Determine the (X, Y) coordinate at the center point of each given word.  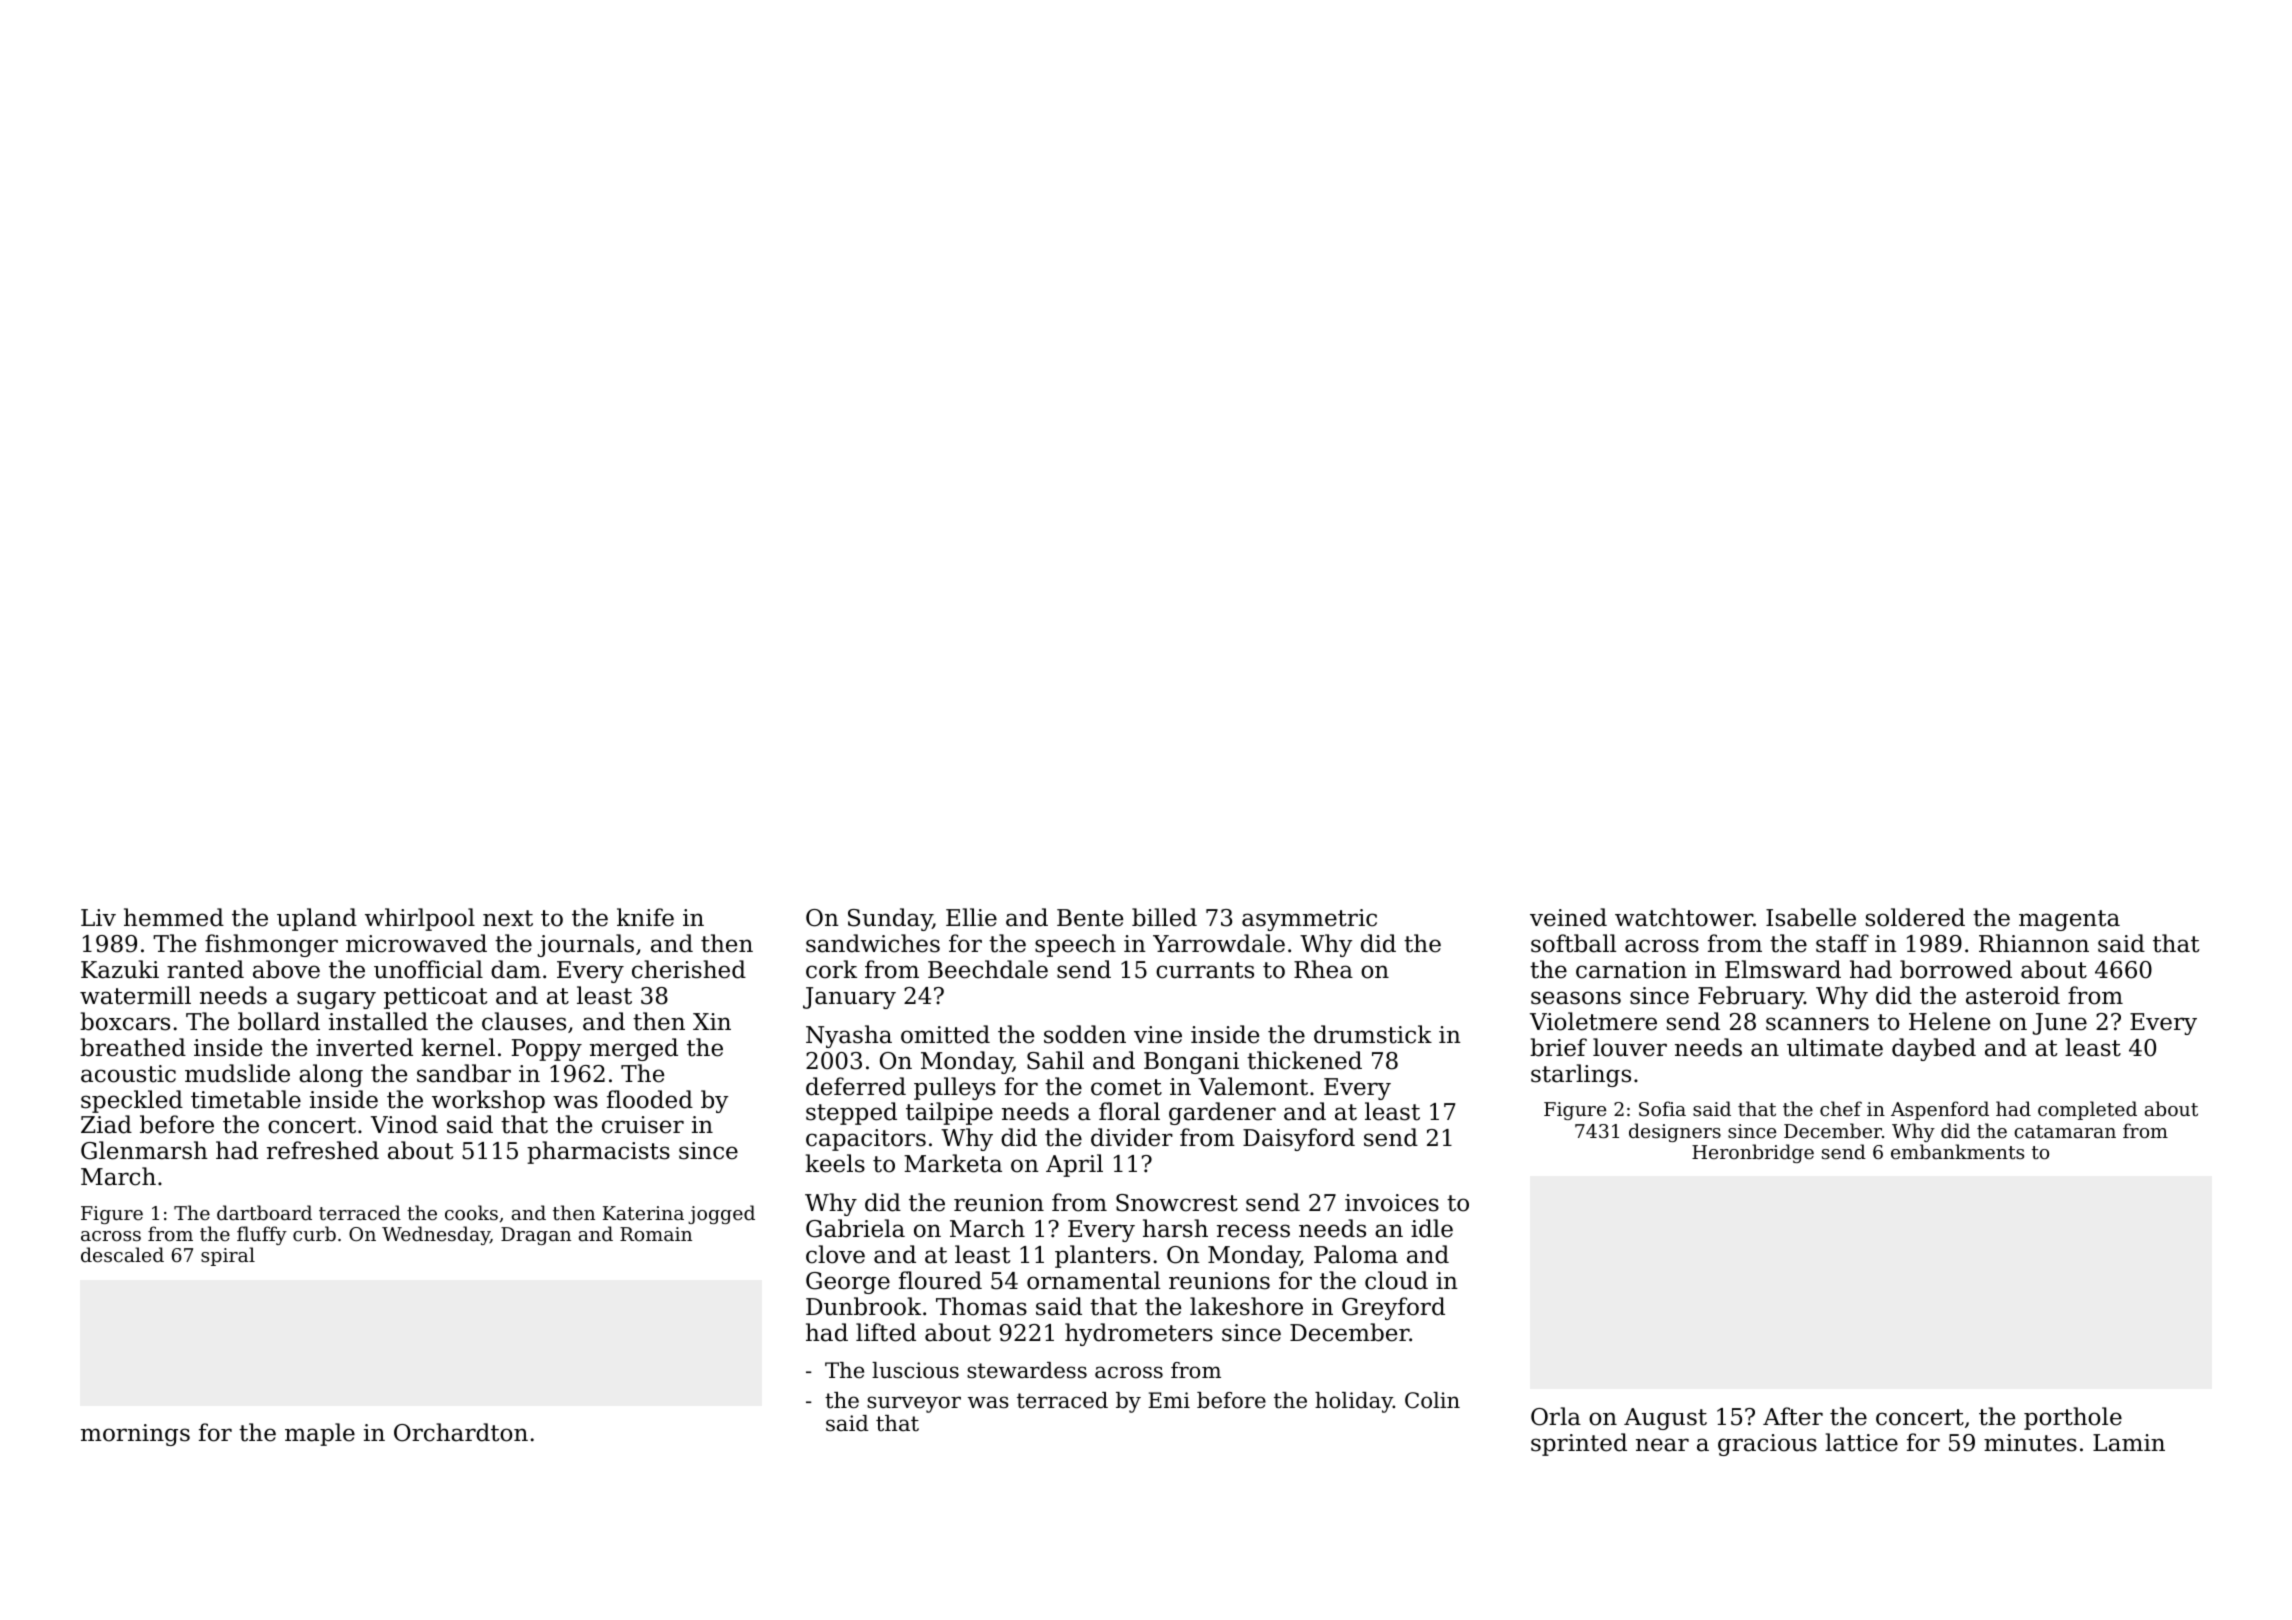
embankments (1957, 1151)
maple (320, 1434)
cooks (471, 1212)
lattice (1861, 1442)
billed (1164, 917)
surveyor (914, 1404)
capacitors (866, 1140)
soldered (1915, 917)
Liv (98, 917)
